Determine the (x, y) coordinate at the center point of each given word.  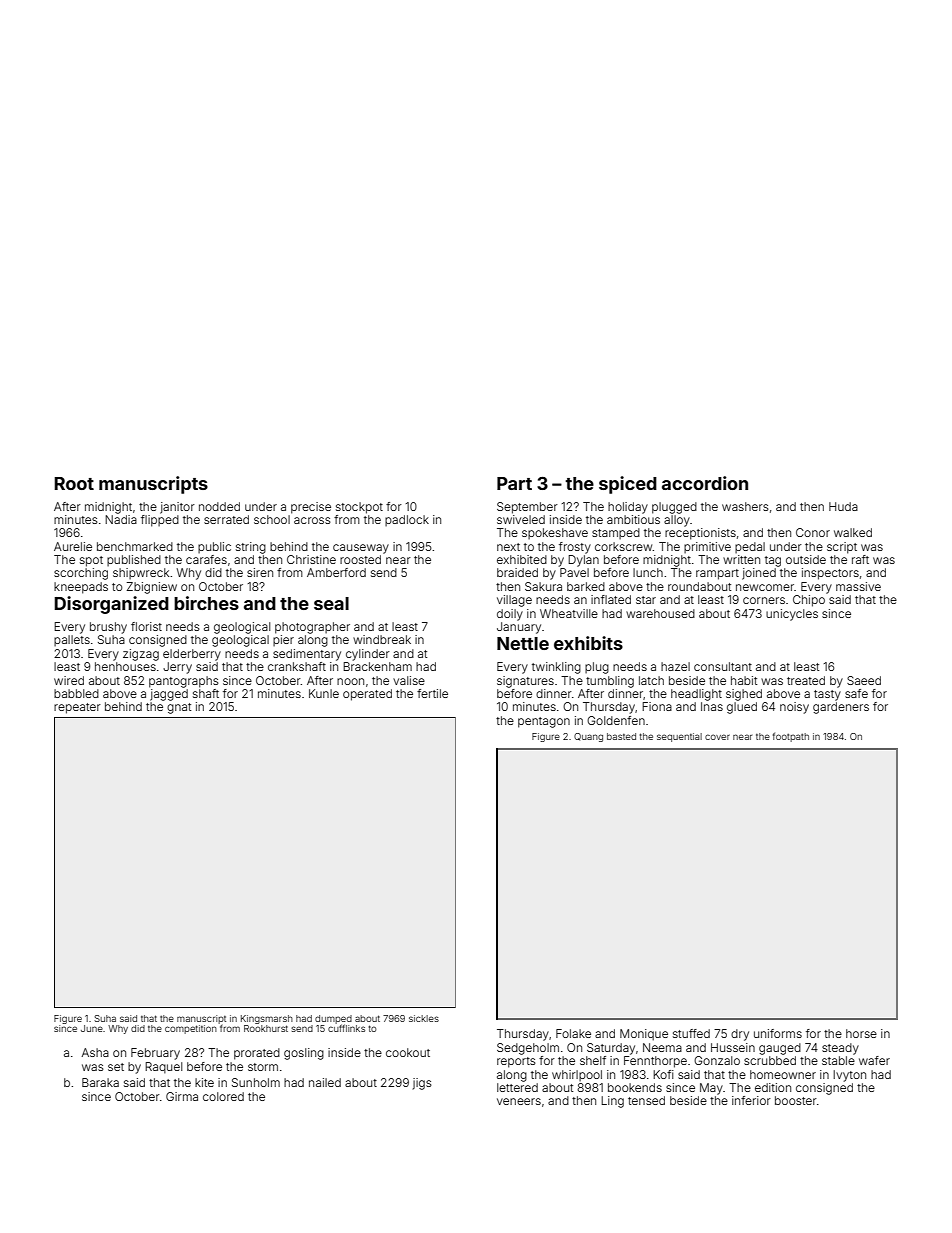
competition (191, 1029)
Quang (588, 737)
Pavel (574, 572)
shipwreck (141, 574)
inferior (751, 1100)
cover (717, 737)
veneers (519, 1101)
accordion (705, 483)
